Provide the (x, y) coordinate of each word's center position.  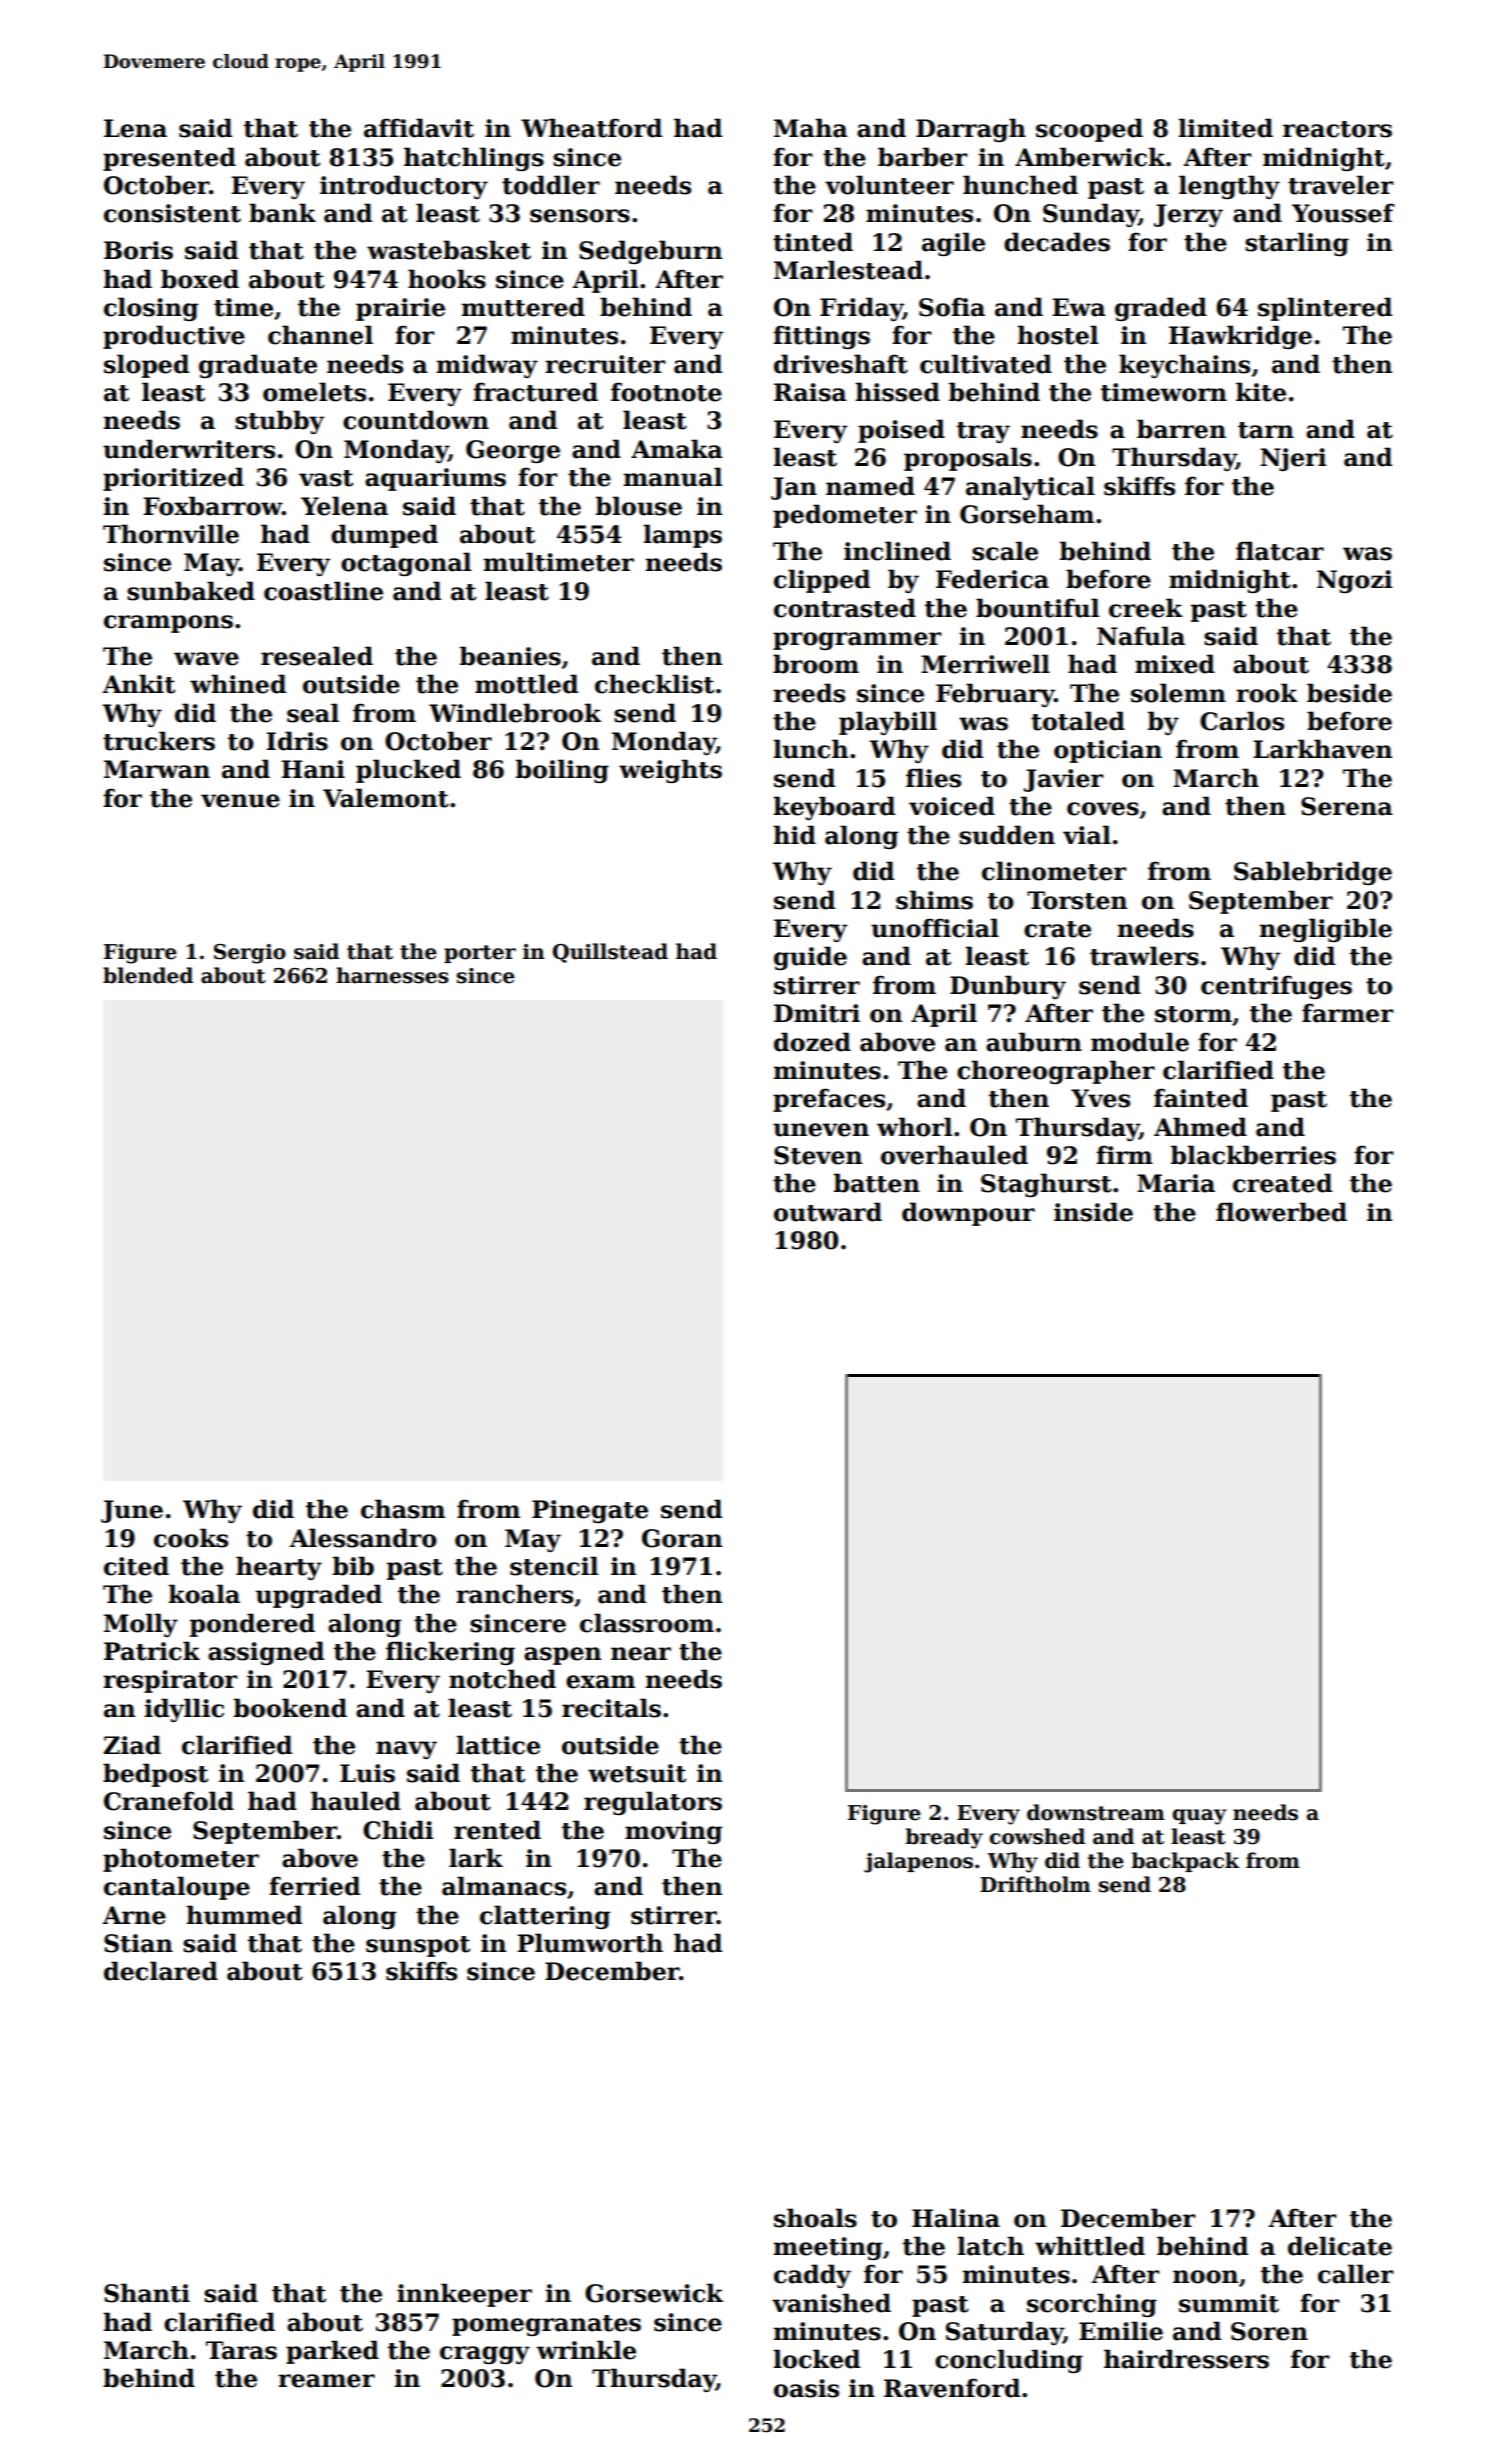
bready (944, 1838)
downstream (1096, 1812)
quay (1200, 1817)
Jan (794, 488)
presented (169, 159)
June (132, 1511)
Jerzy (1188, 215)
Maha (811, 128)
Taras (241, 2350)
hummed (244, 1915)
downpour (968, 1214)
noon (1205, 2277)
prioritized (173, 479)
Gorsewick (654, 2293)
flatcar (1280, 551)
